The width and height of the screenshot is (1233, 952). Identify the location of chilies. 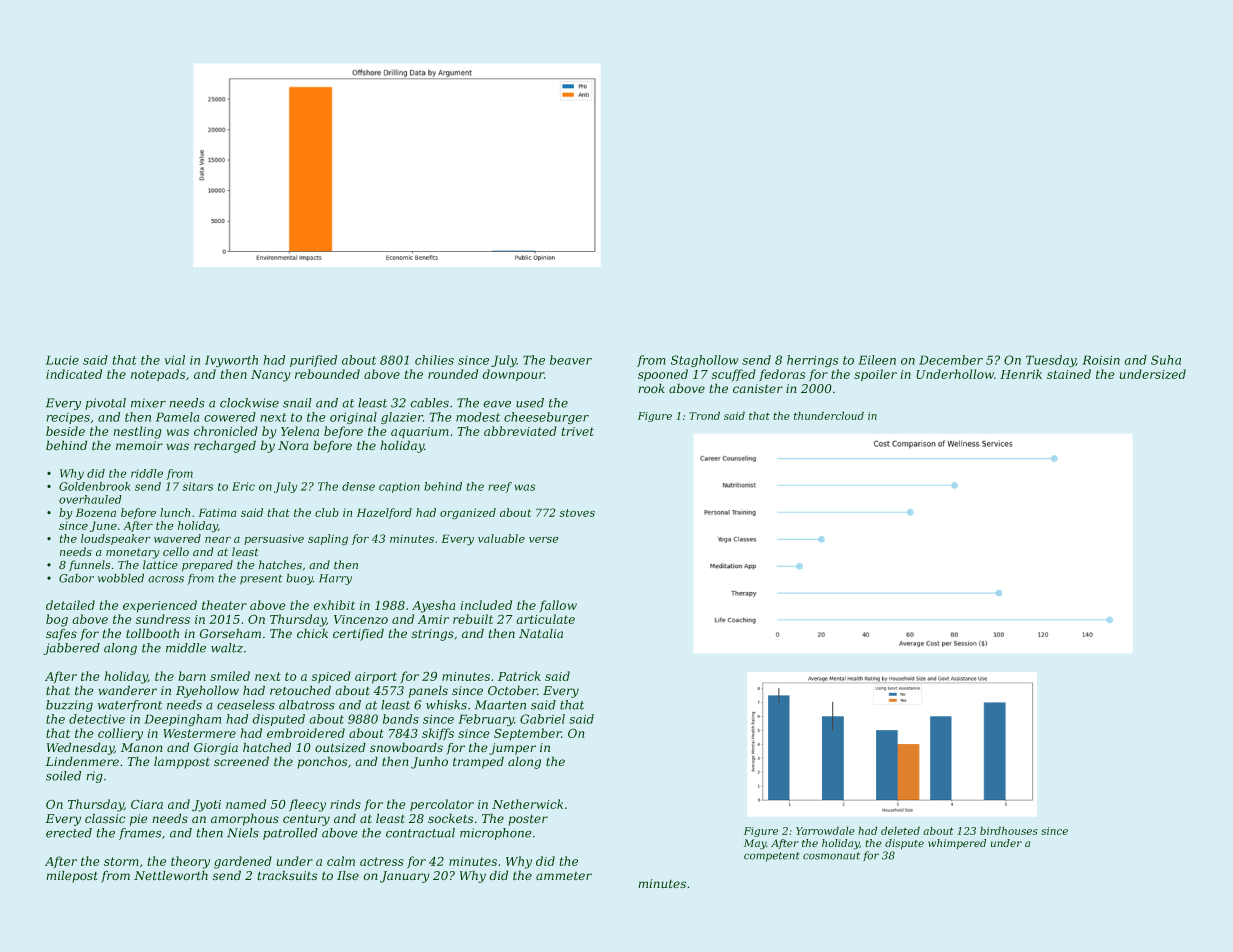
(434, 360).
